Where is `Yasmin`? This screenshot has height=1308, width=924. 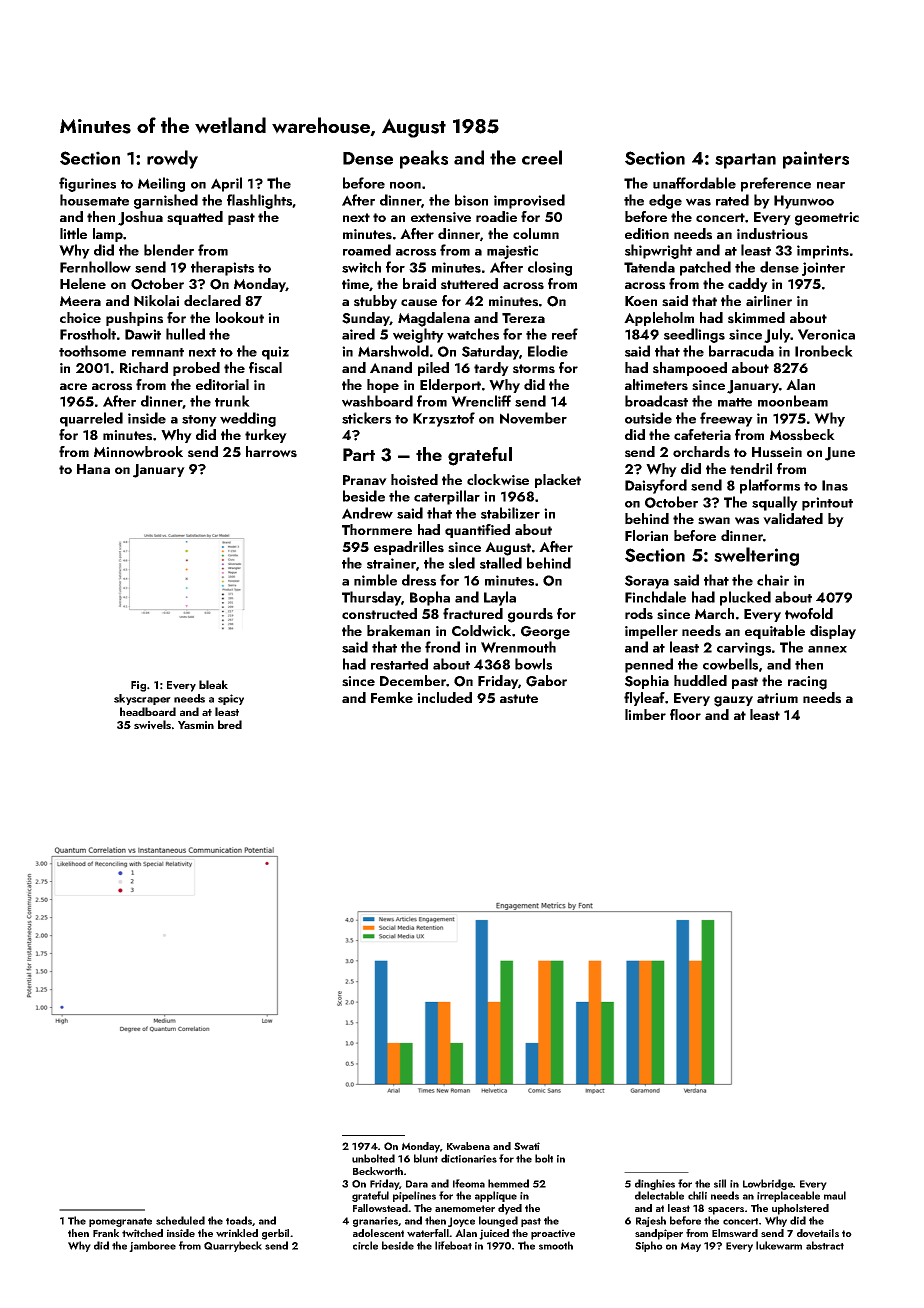 Yasmin is located at coordinates (196, 725).
